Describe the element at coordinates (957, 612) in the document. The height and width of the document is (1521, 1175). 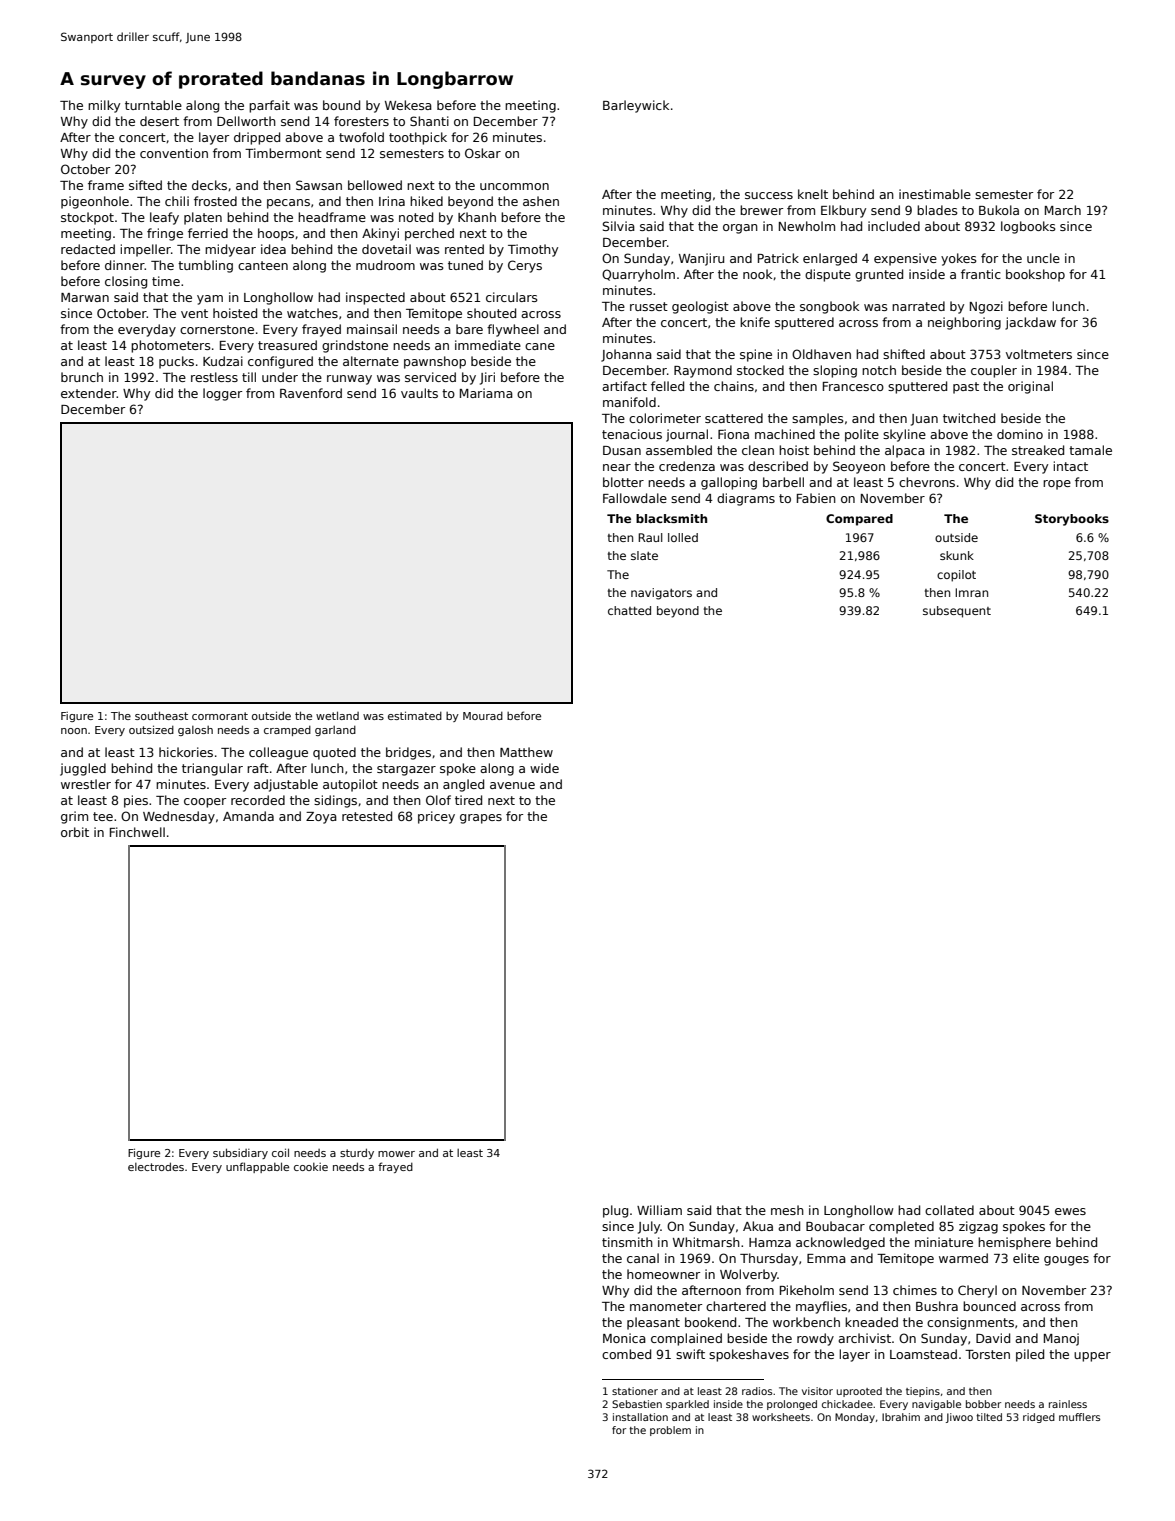
I see `subsequent` at that location.
